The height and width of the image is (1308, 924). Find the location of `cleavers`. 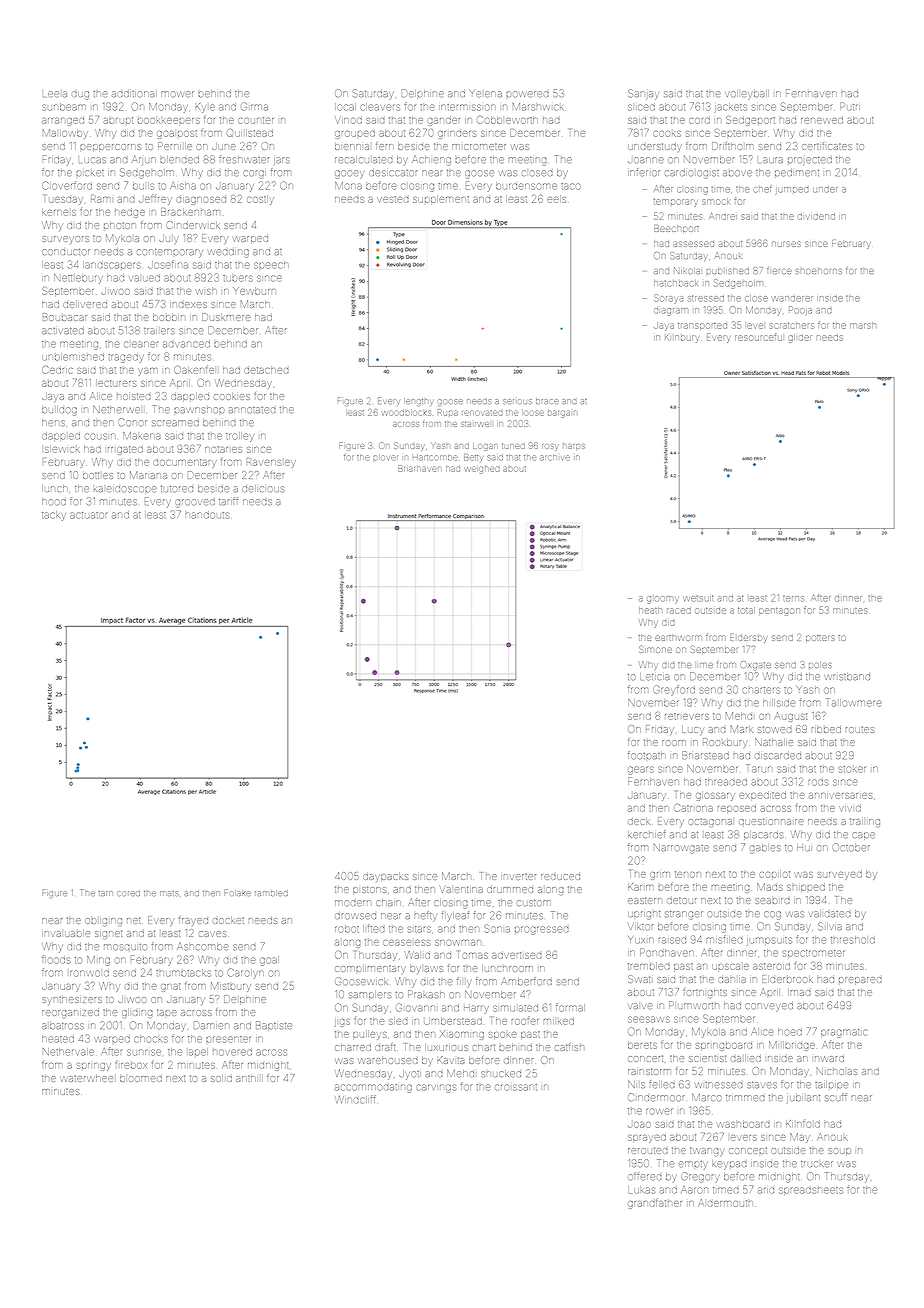

cleavers is located at coordinates (380, 107).
